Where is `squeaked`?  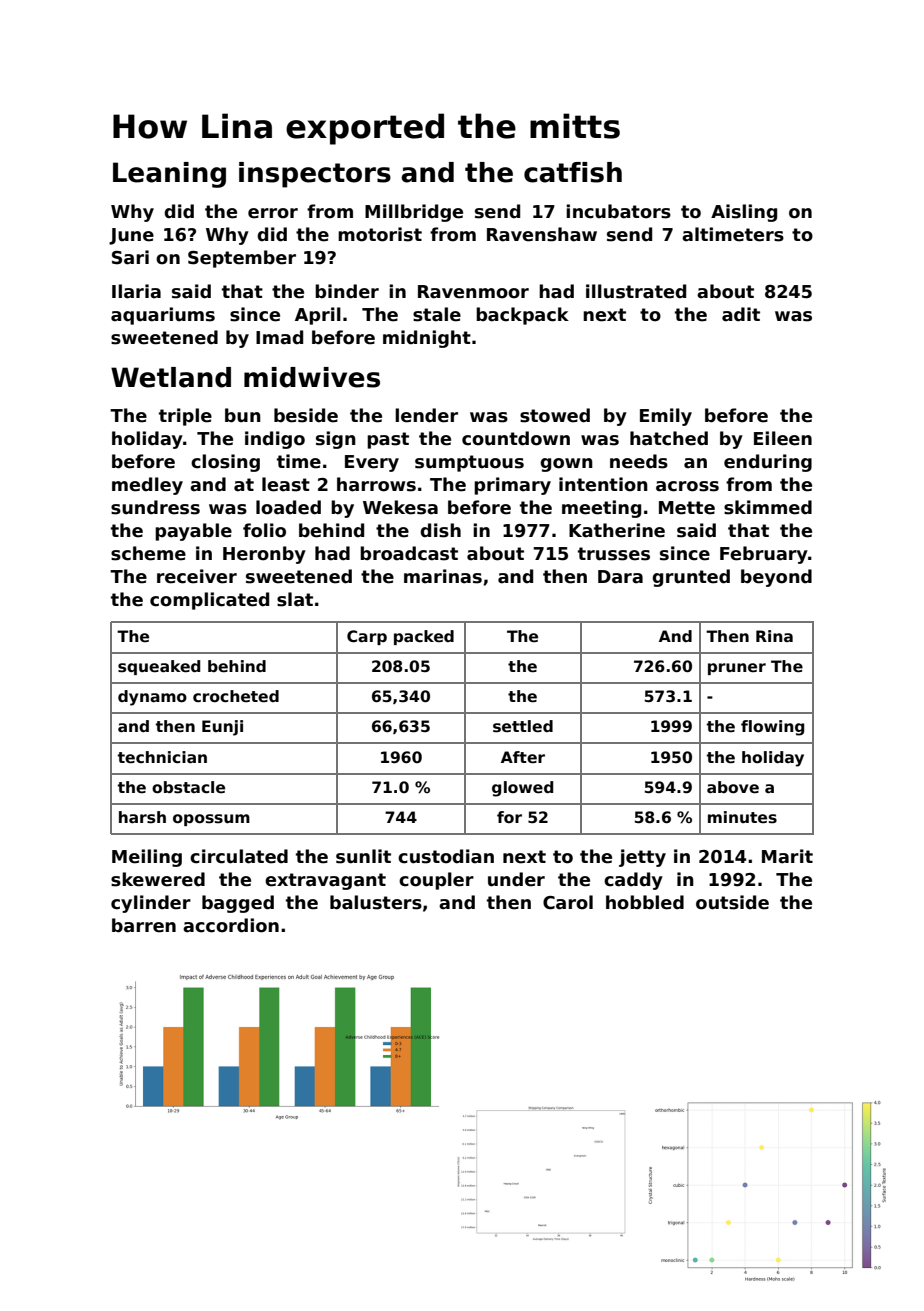 squeaked is located at coordinates (159, 667).
